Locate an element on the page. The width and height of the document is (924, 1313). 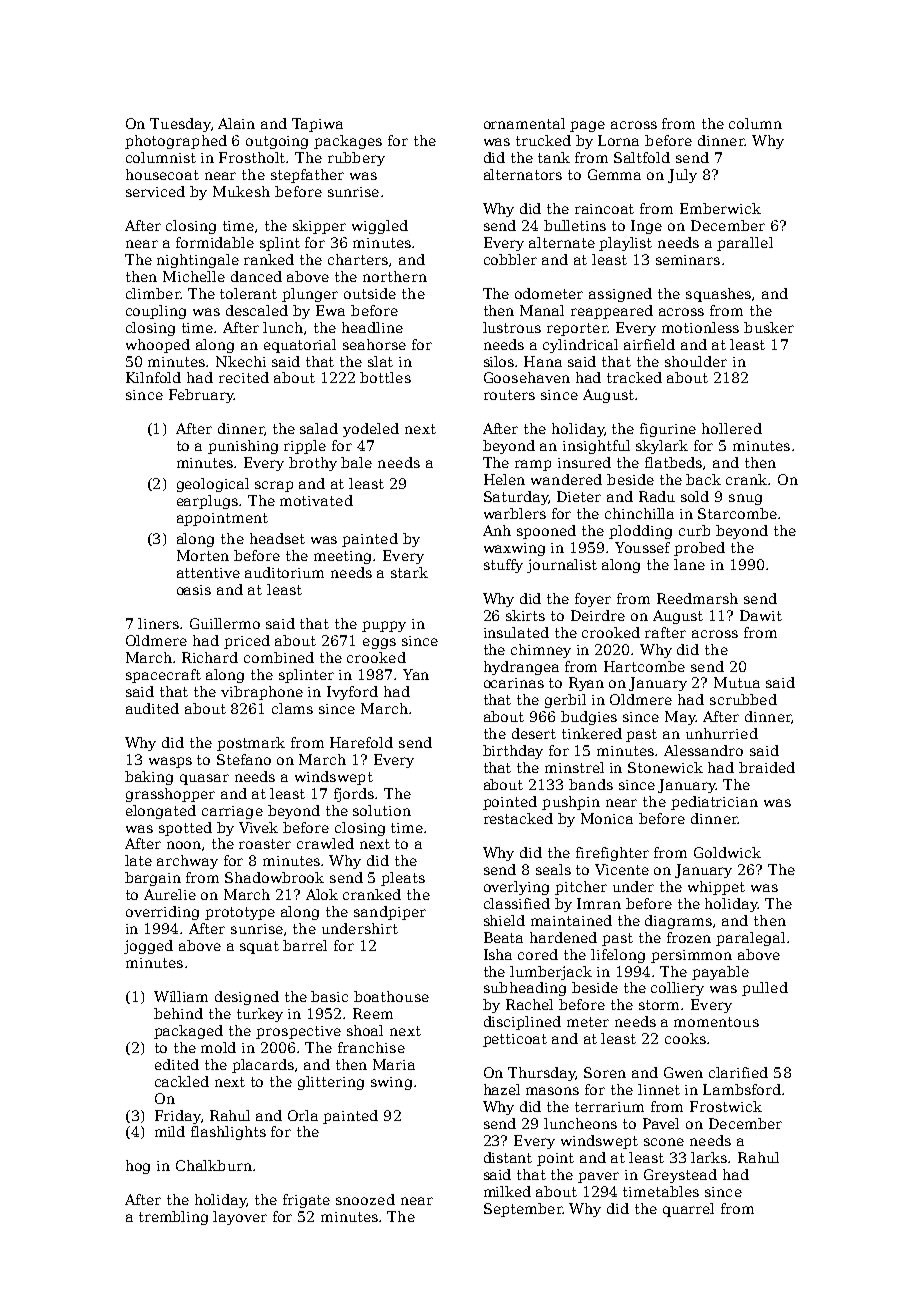
elongated is located at coordinates (161, 812).
